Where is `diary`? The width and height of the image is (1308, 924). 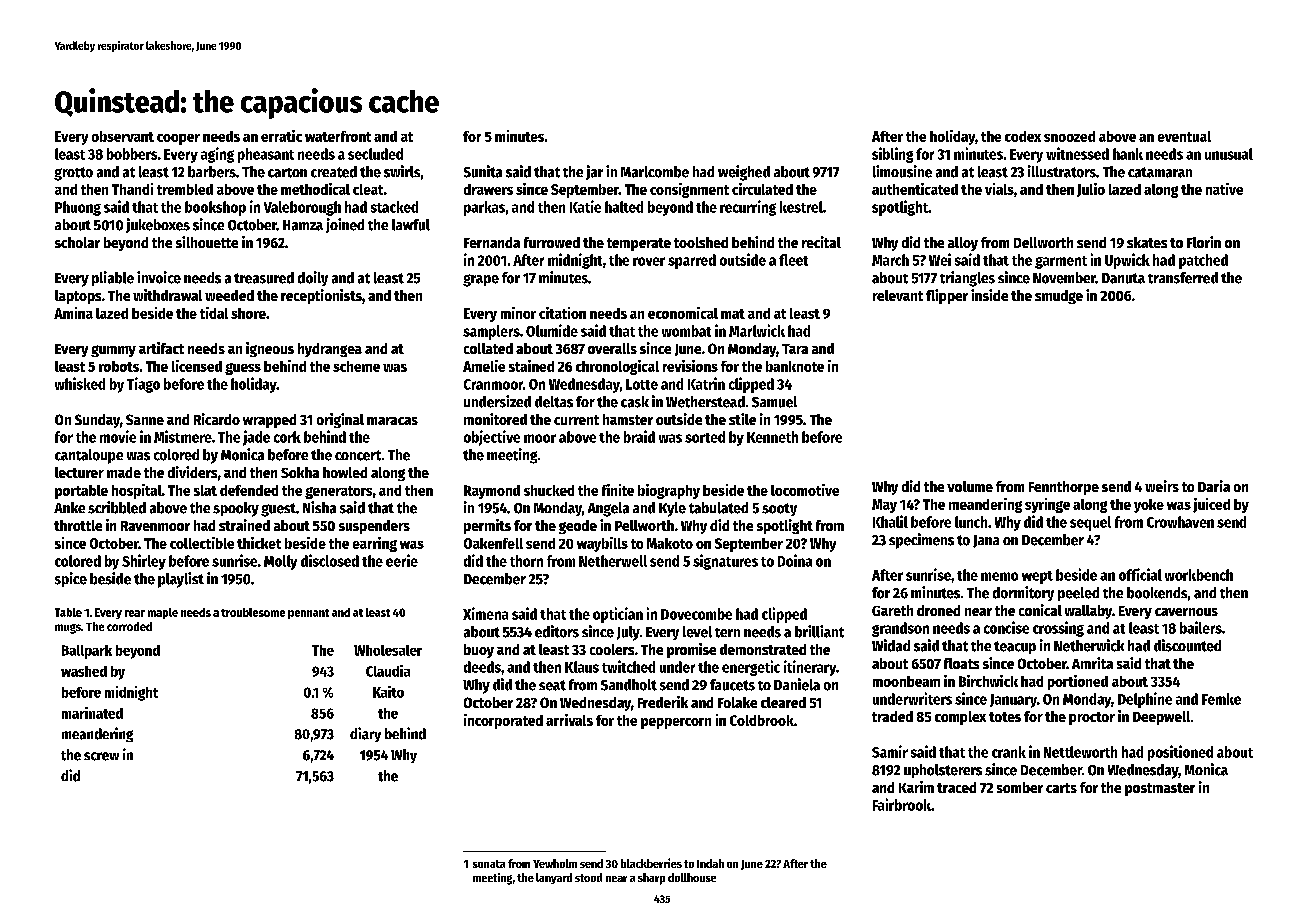
diary is located at coordinates (365, 734).
